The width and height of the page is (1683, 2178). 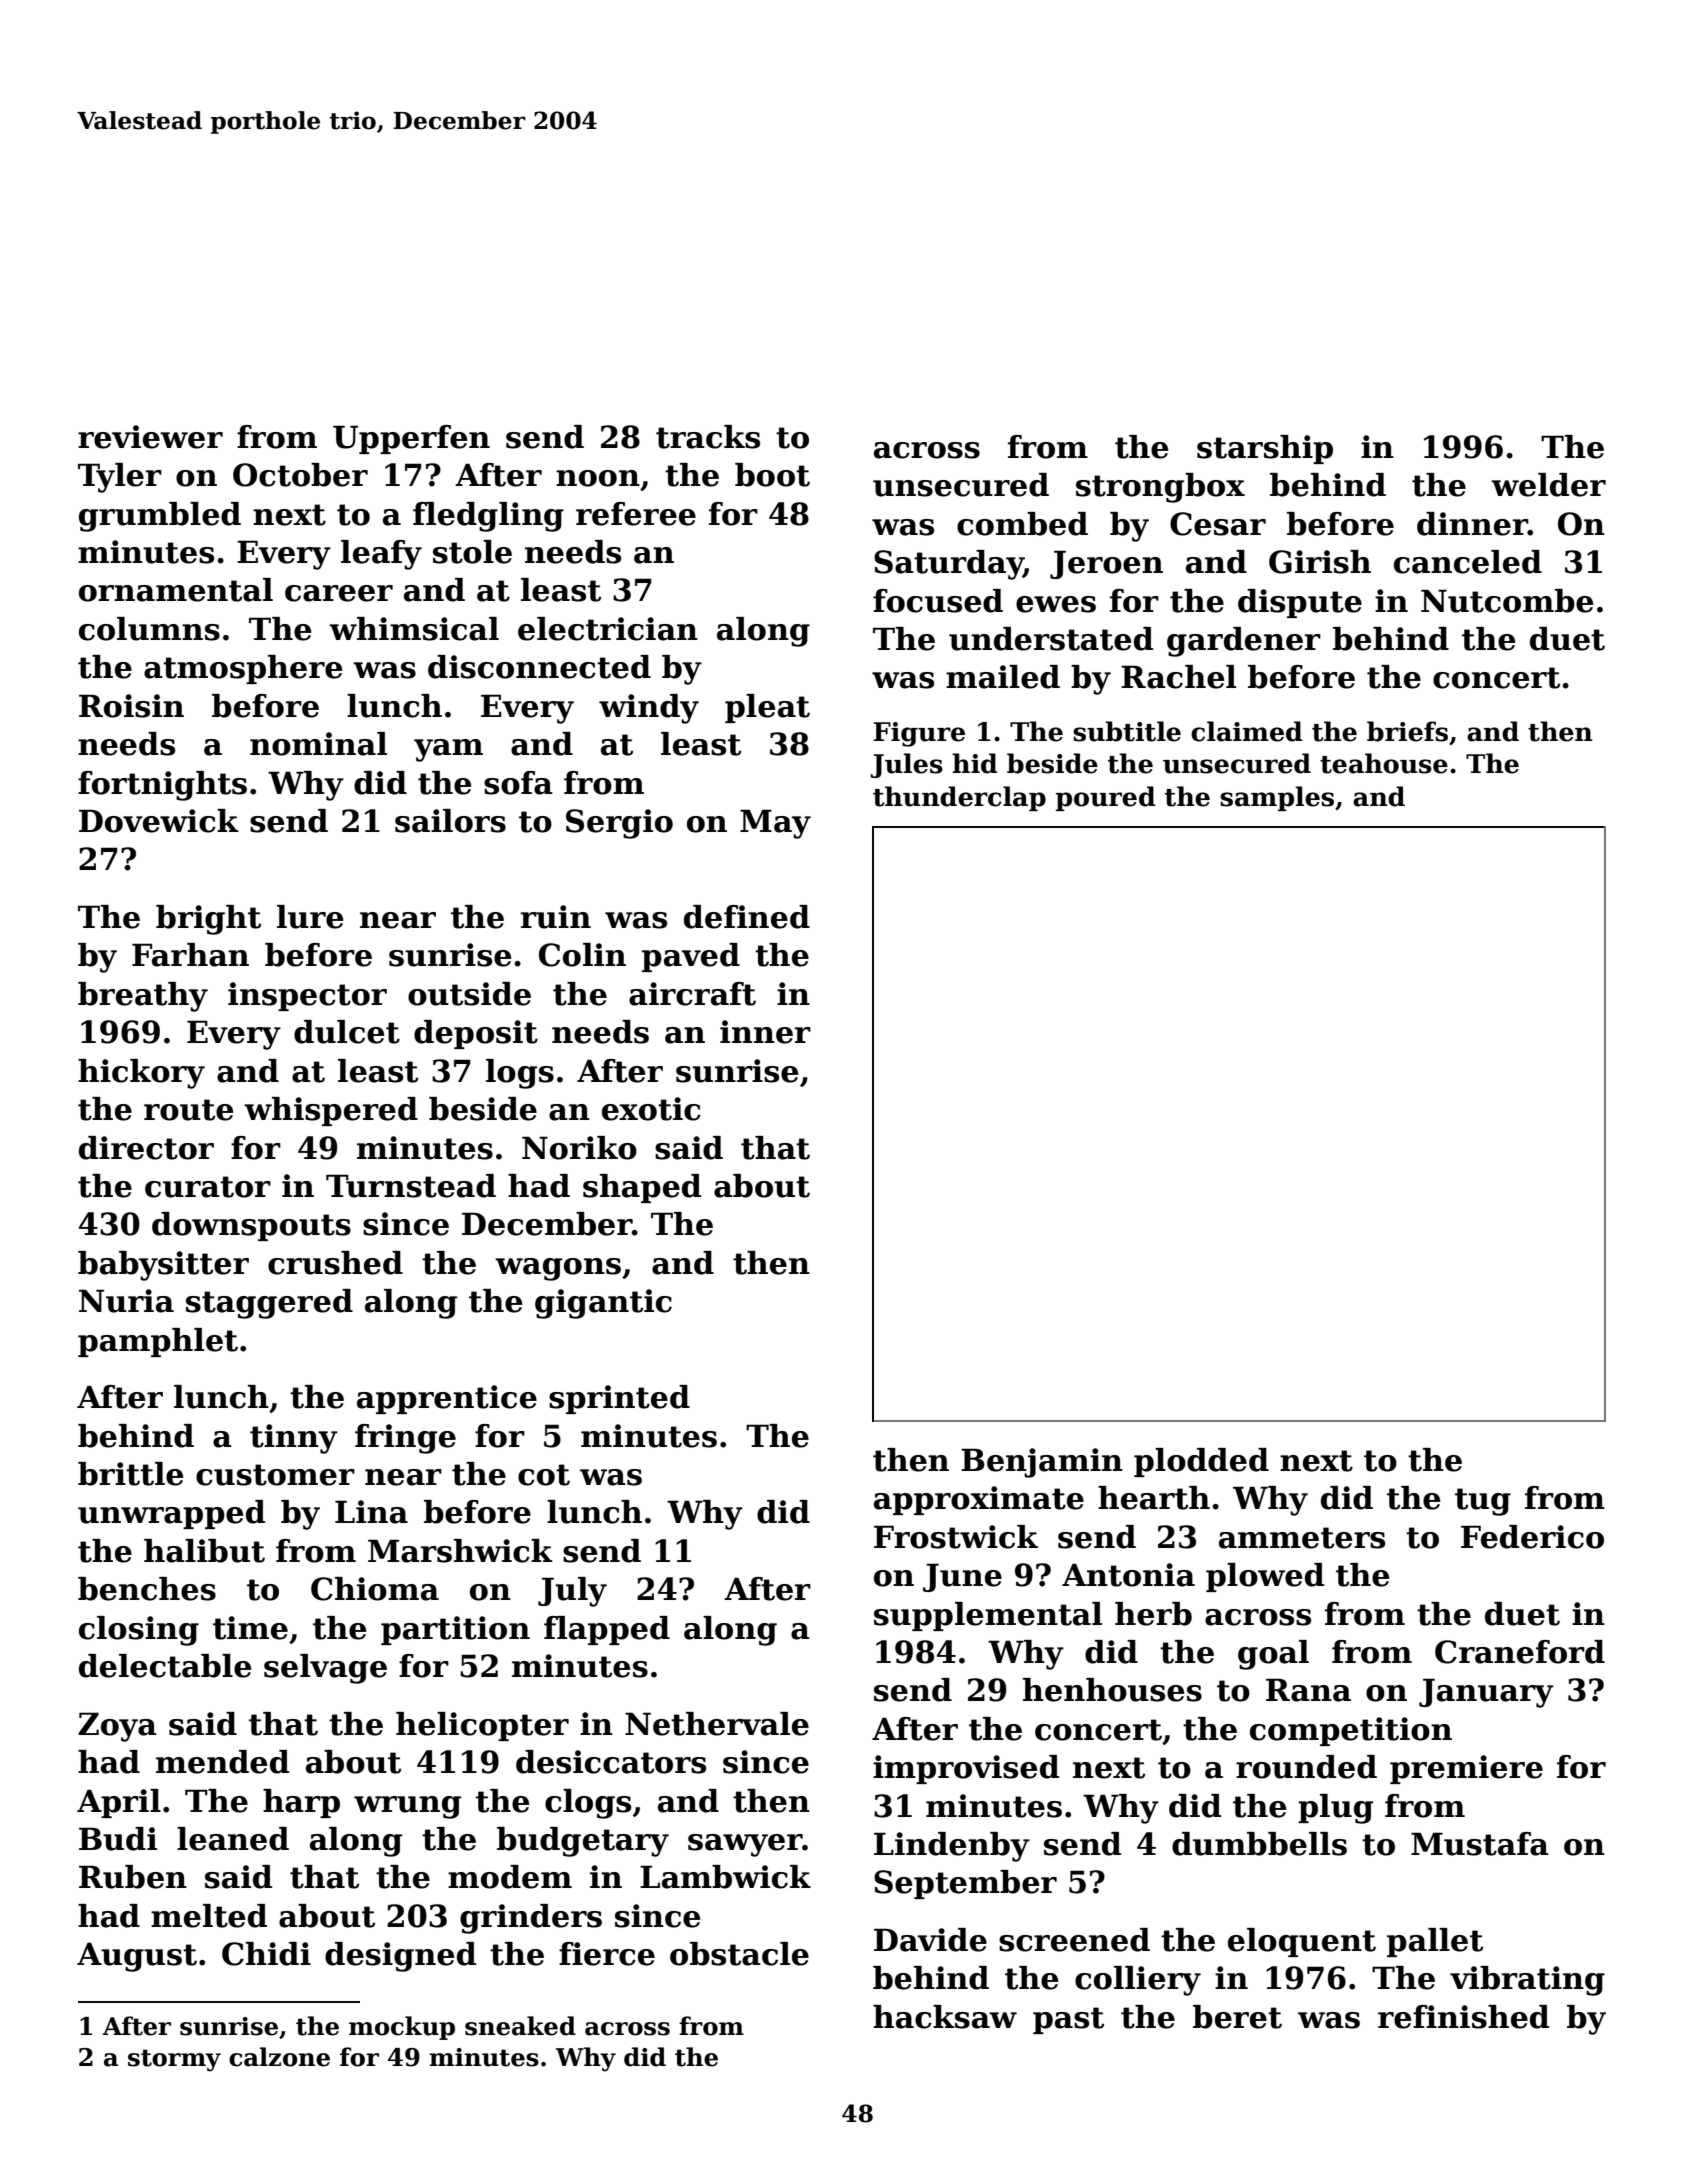 What do you see at coordinates (1265, 449) in the page?
I see `starship` at bounding box center [1265, 449].
